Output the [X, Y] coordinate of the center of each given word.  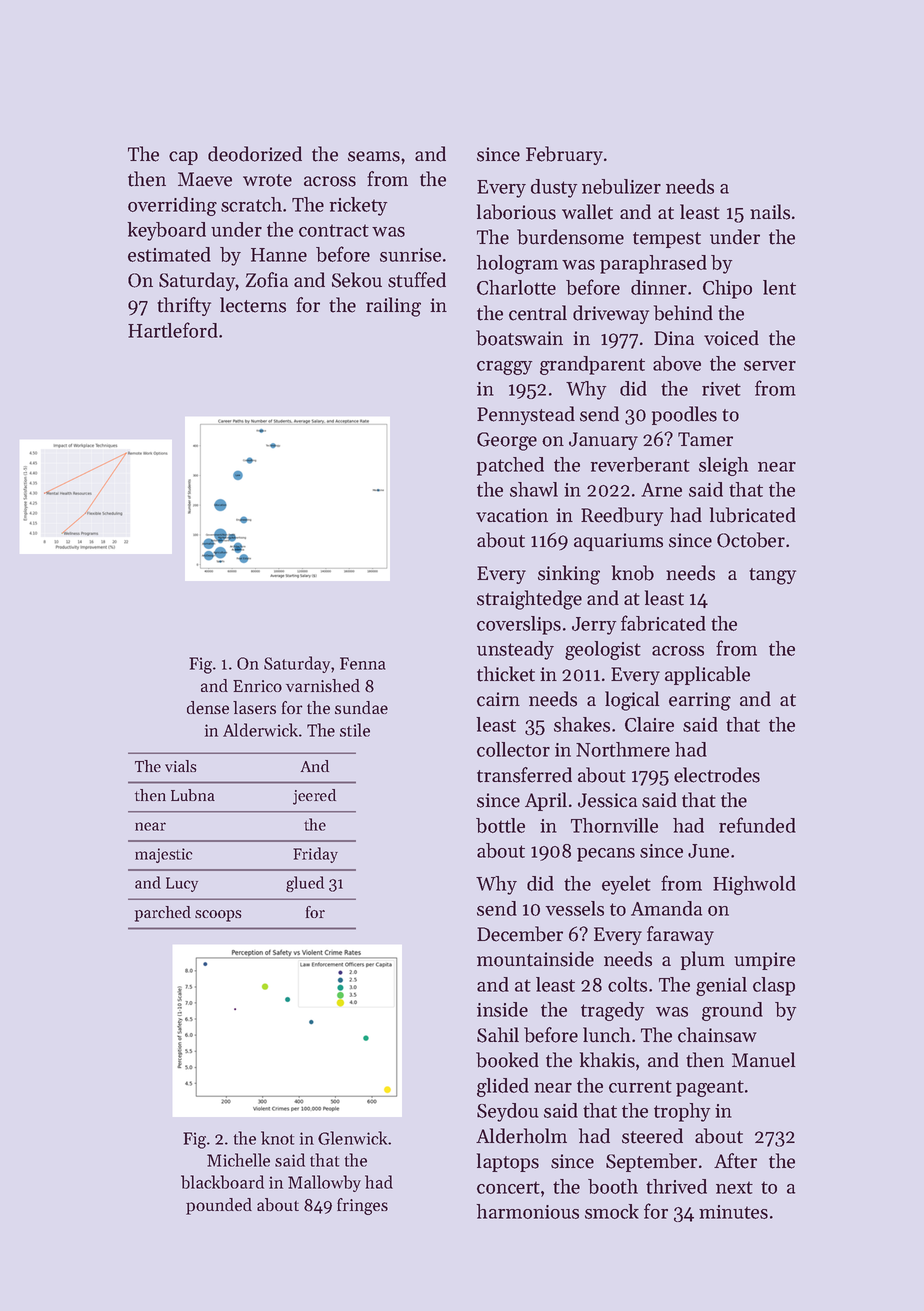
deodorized [255, 154]
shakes [582, 724]
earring [700, 701]
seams [374, 156]
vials [181, 766]
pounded [219, 1206]
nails [770, 212]
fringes [362, 1206]
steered [652, 1136]
